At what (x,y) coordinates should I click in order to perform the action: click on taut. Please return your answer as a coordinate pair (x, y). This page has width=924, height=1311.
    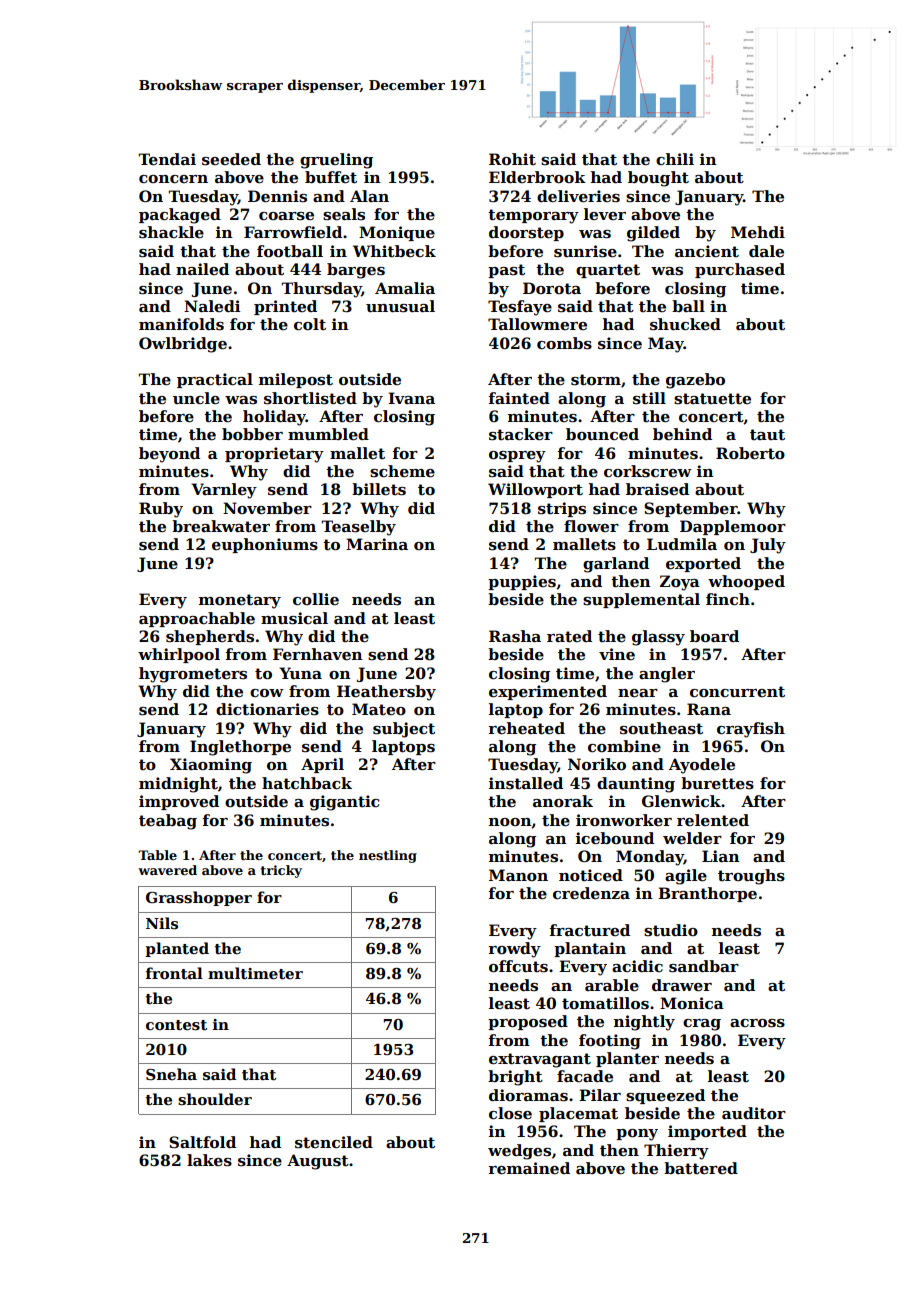
    Looking at the image, I should click on (767, 434).
